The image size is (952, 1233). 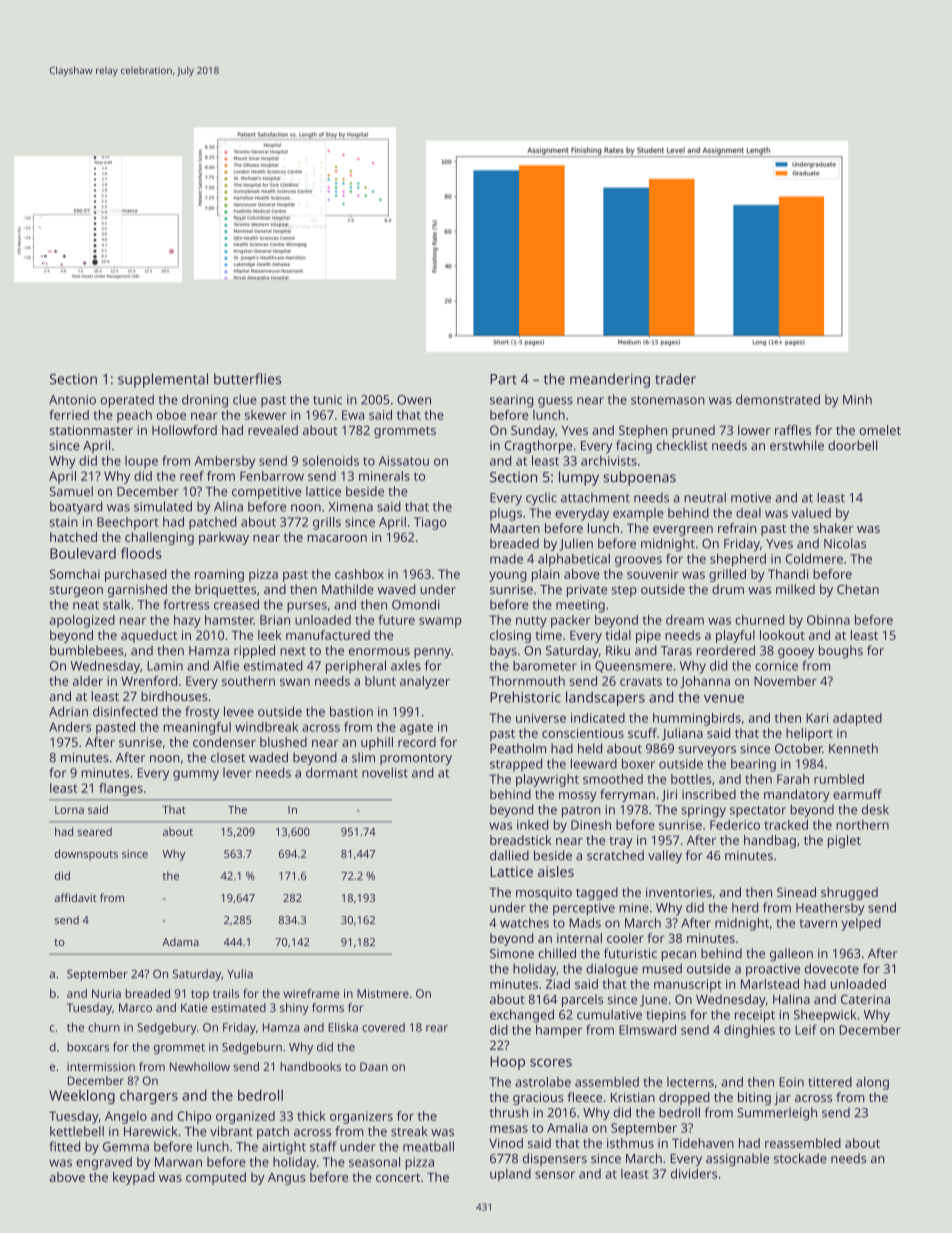 I want to click on kettlebell, so click(x=77, y=1131).
